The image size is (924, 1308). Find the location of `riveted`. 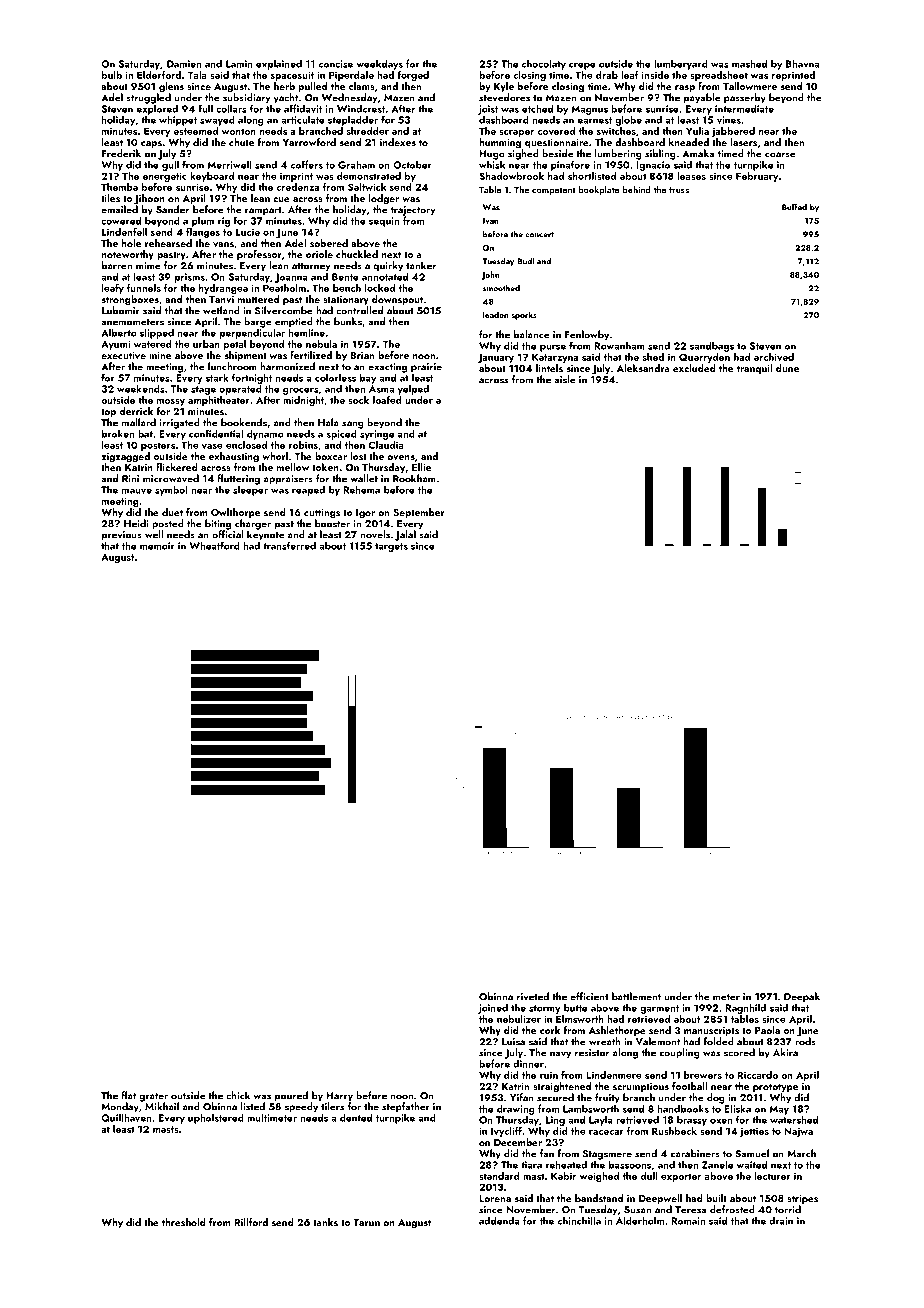

riveted is located at coordinates (533, 996).
